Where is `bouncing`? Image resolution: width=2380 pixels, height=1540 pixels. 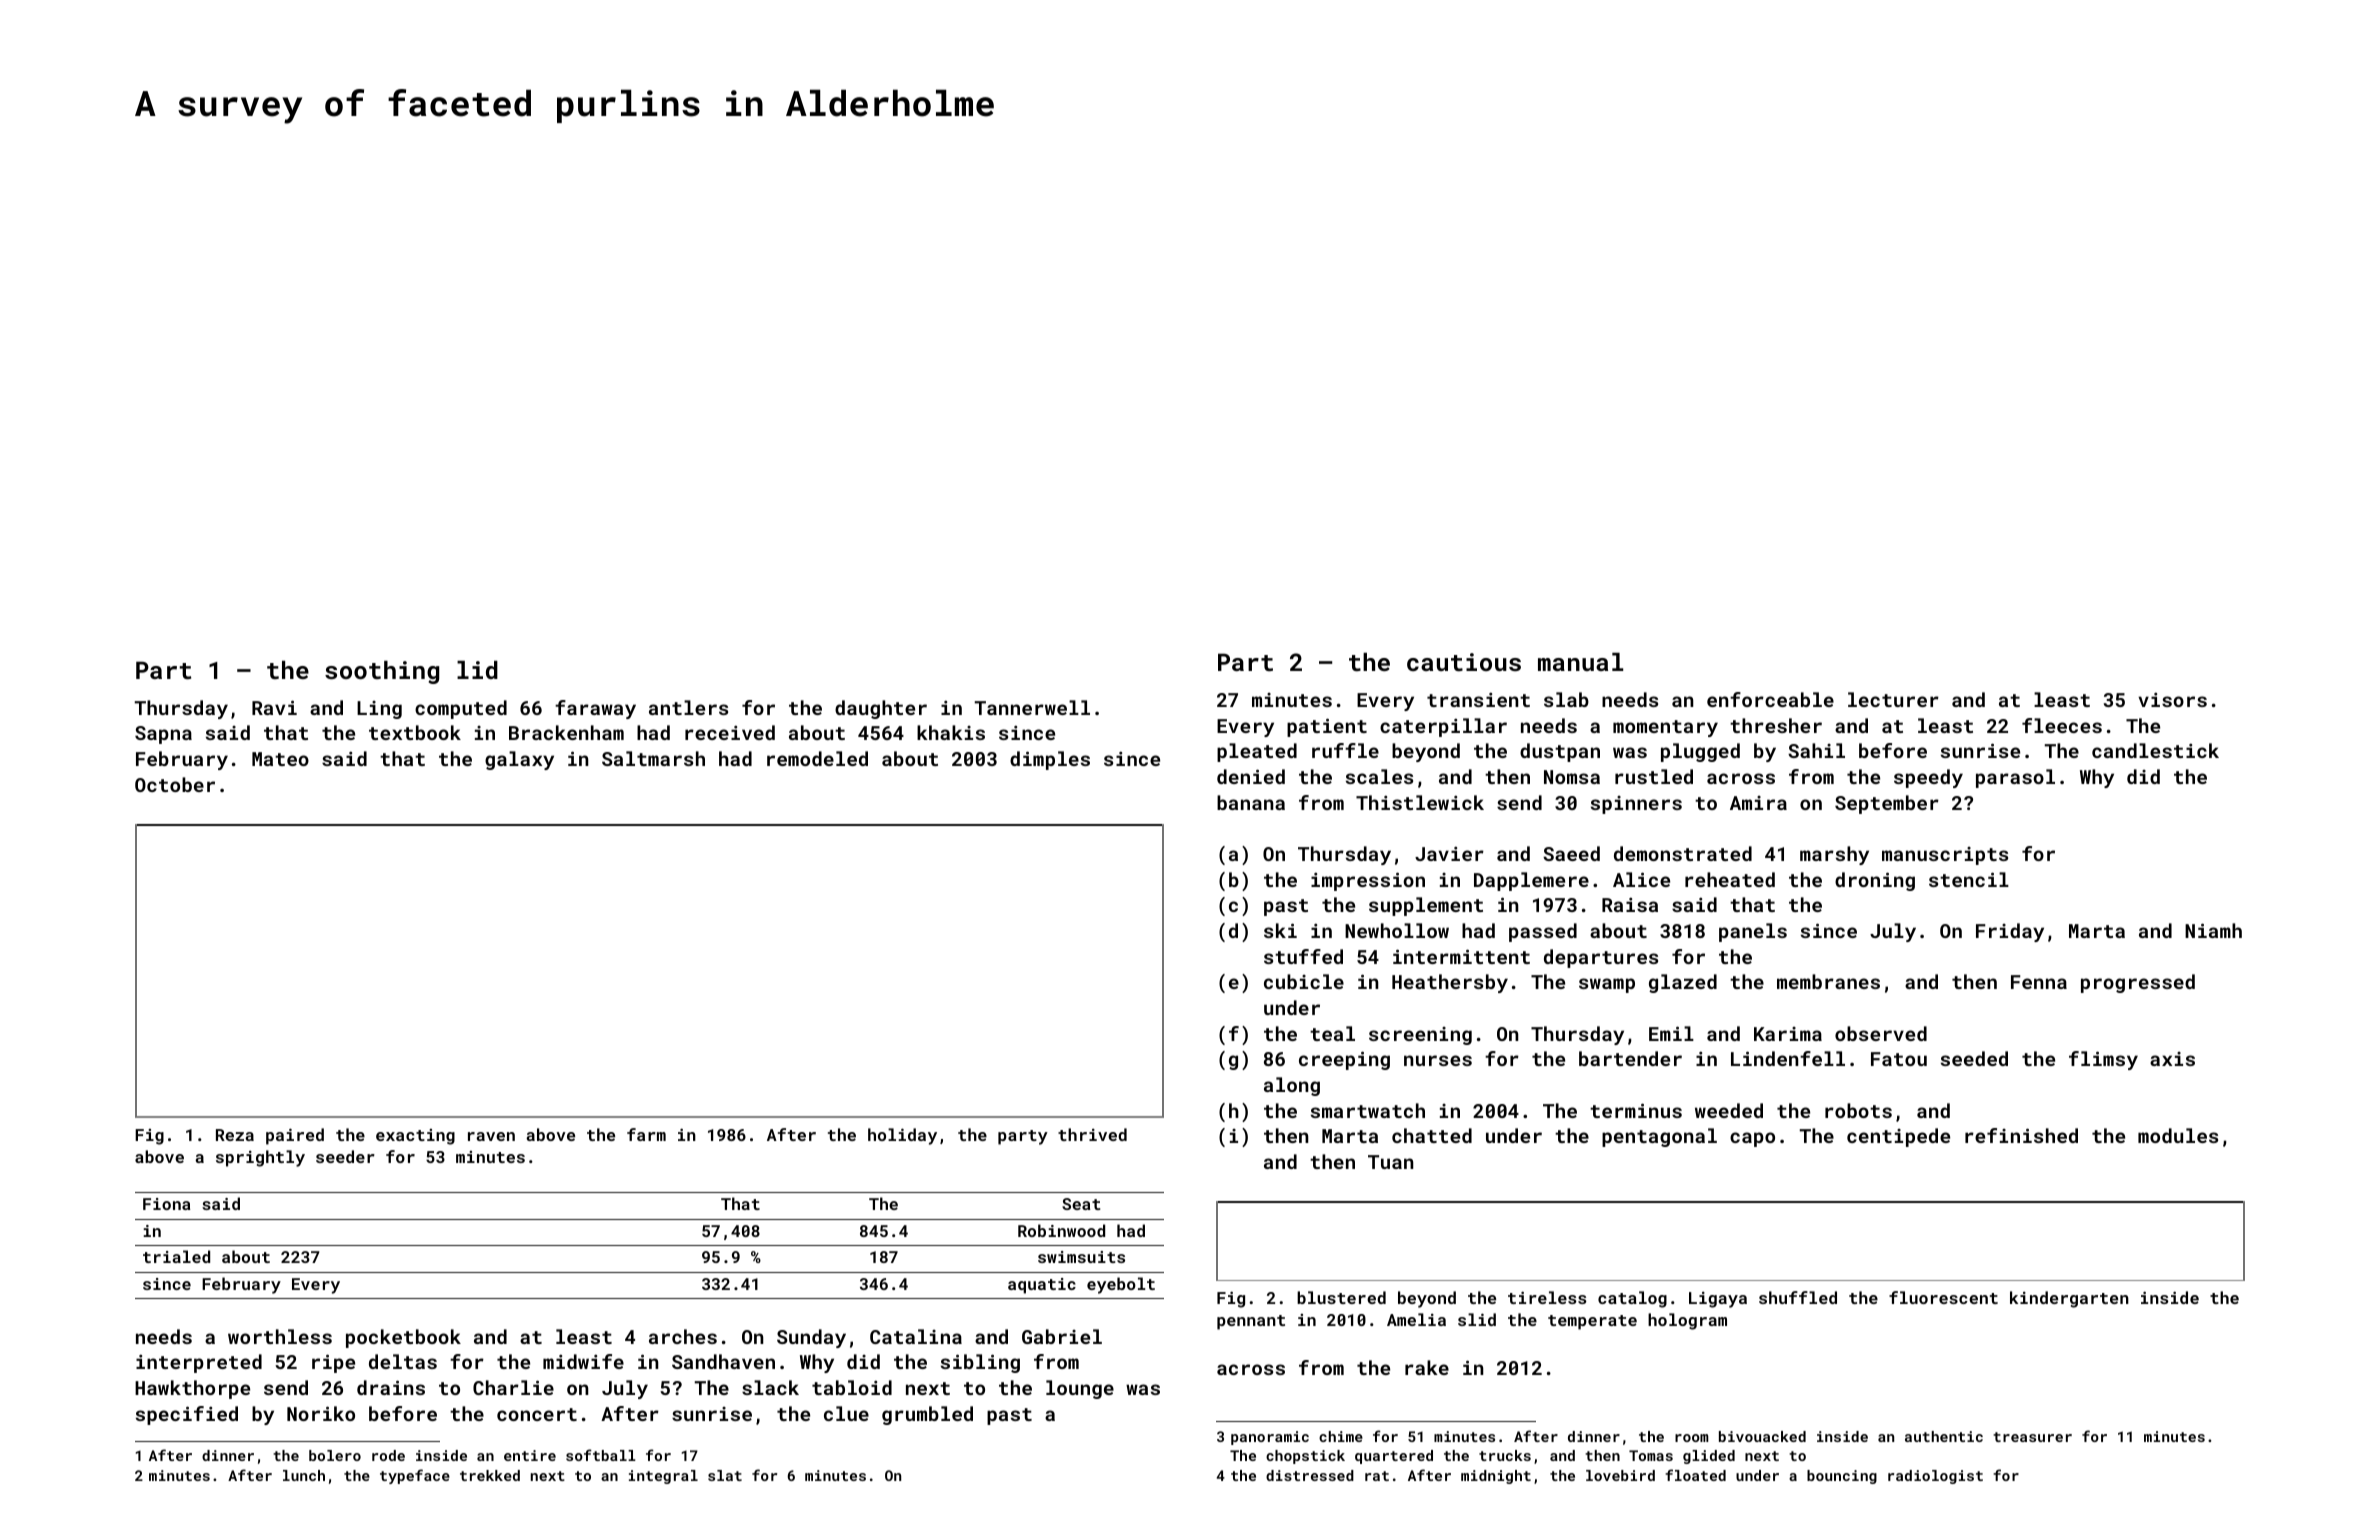
bouncing is located at coordinates (1842, 1477).
